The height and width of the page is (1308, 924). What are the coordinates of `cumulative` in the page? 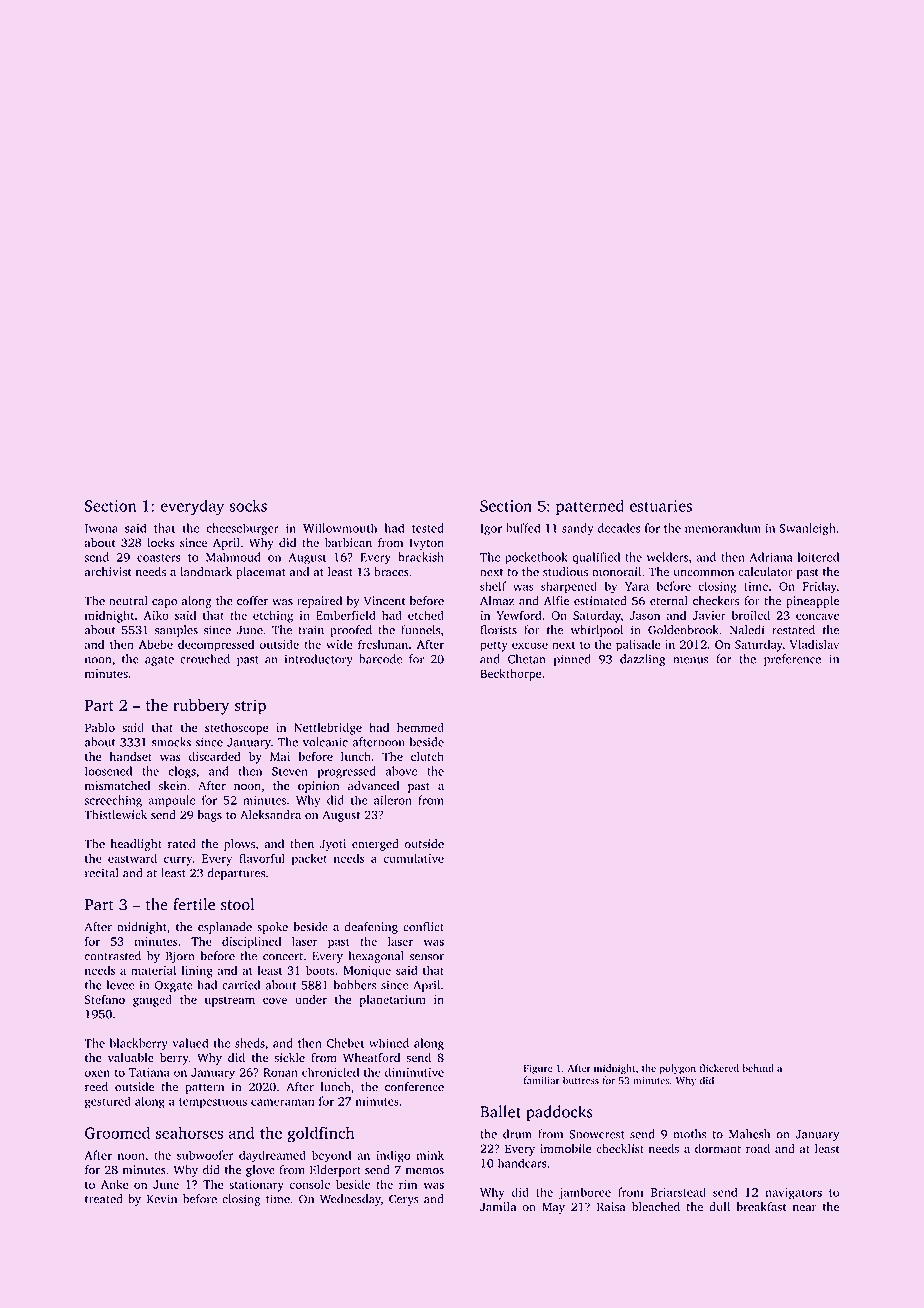 It's located at (413, 858).
